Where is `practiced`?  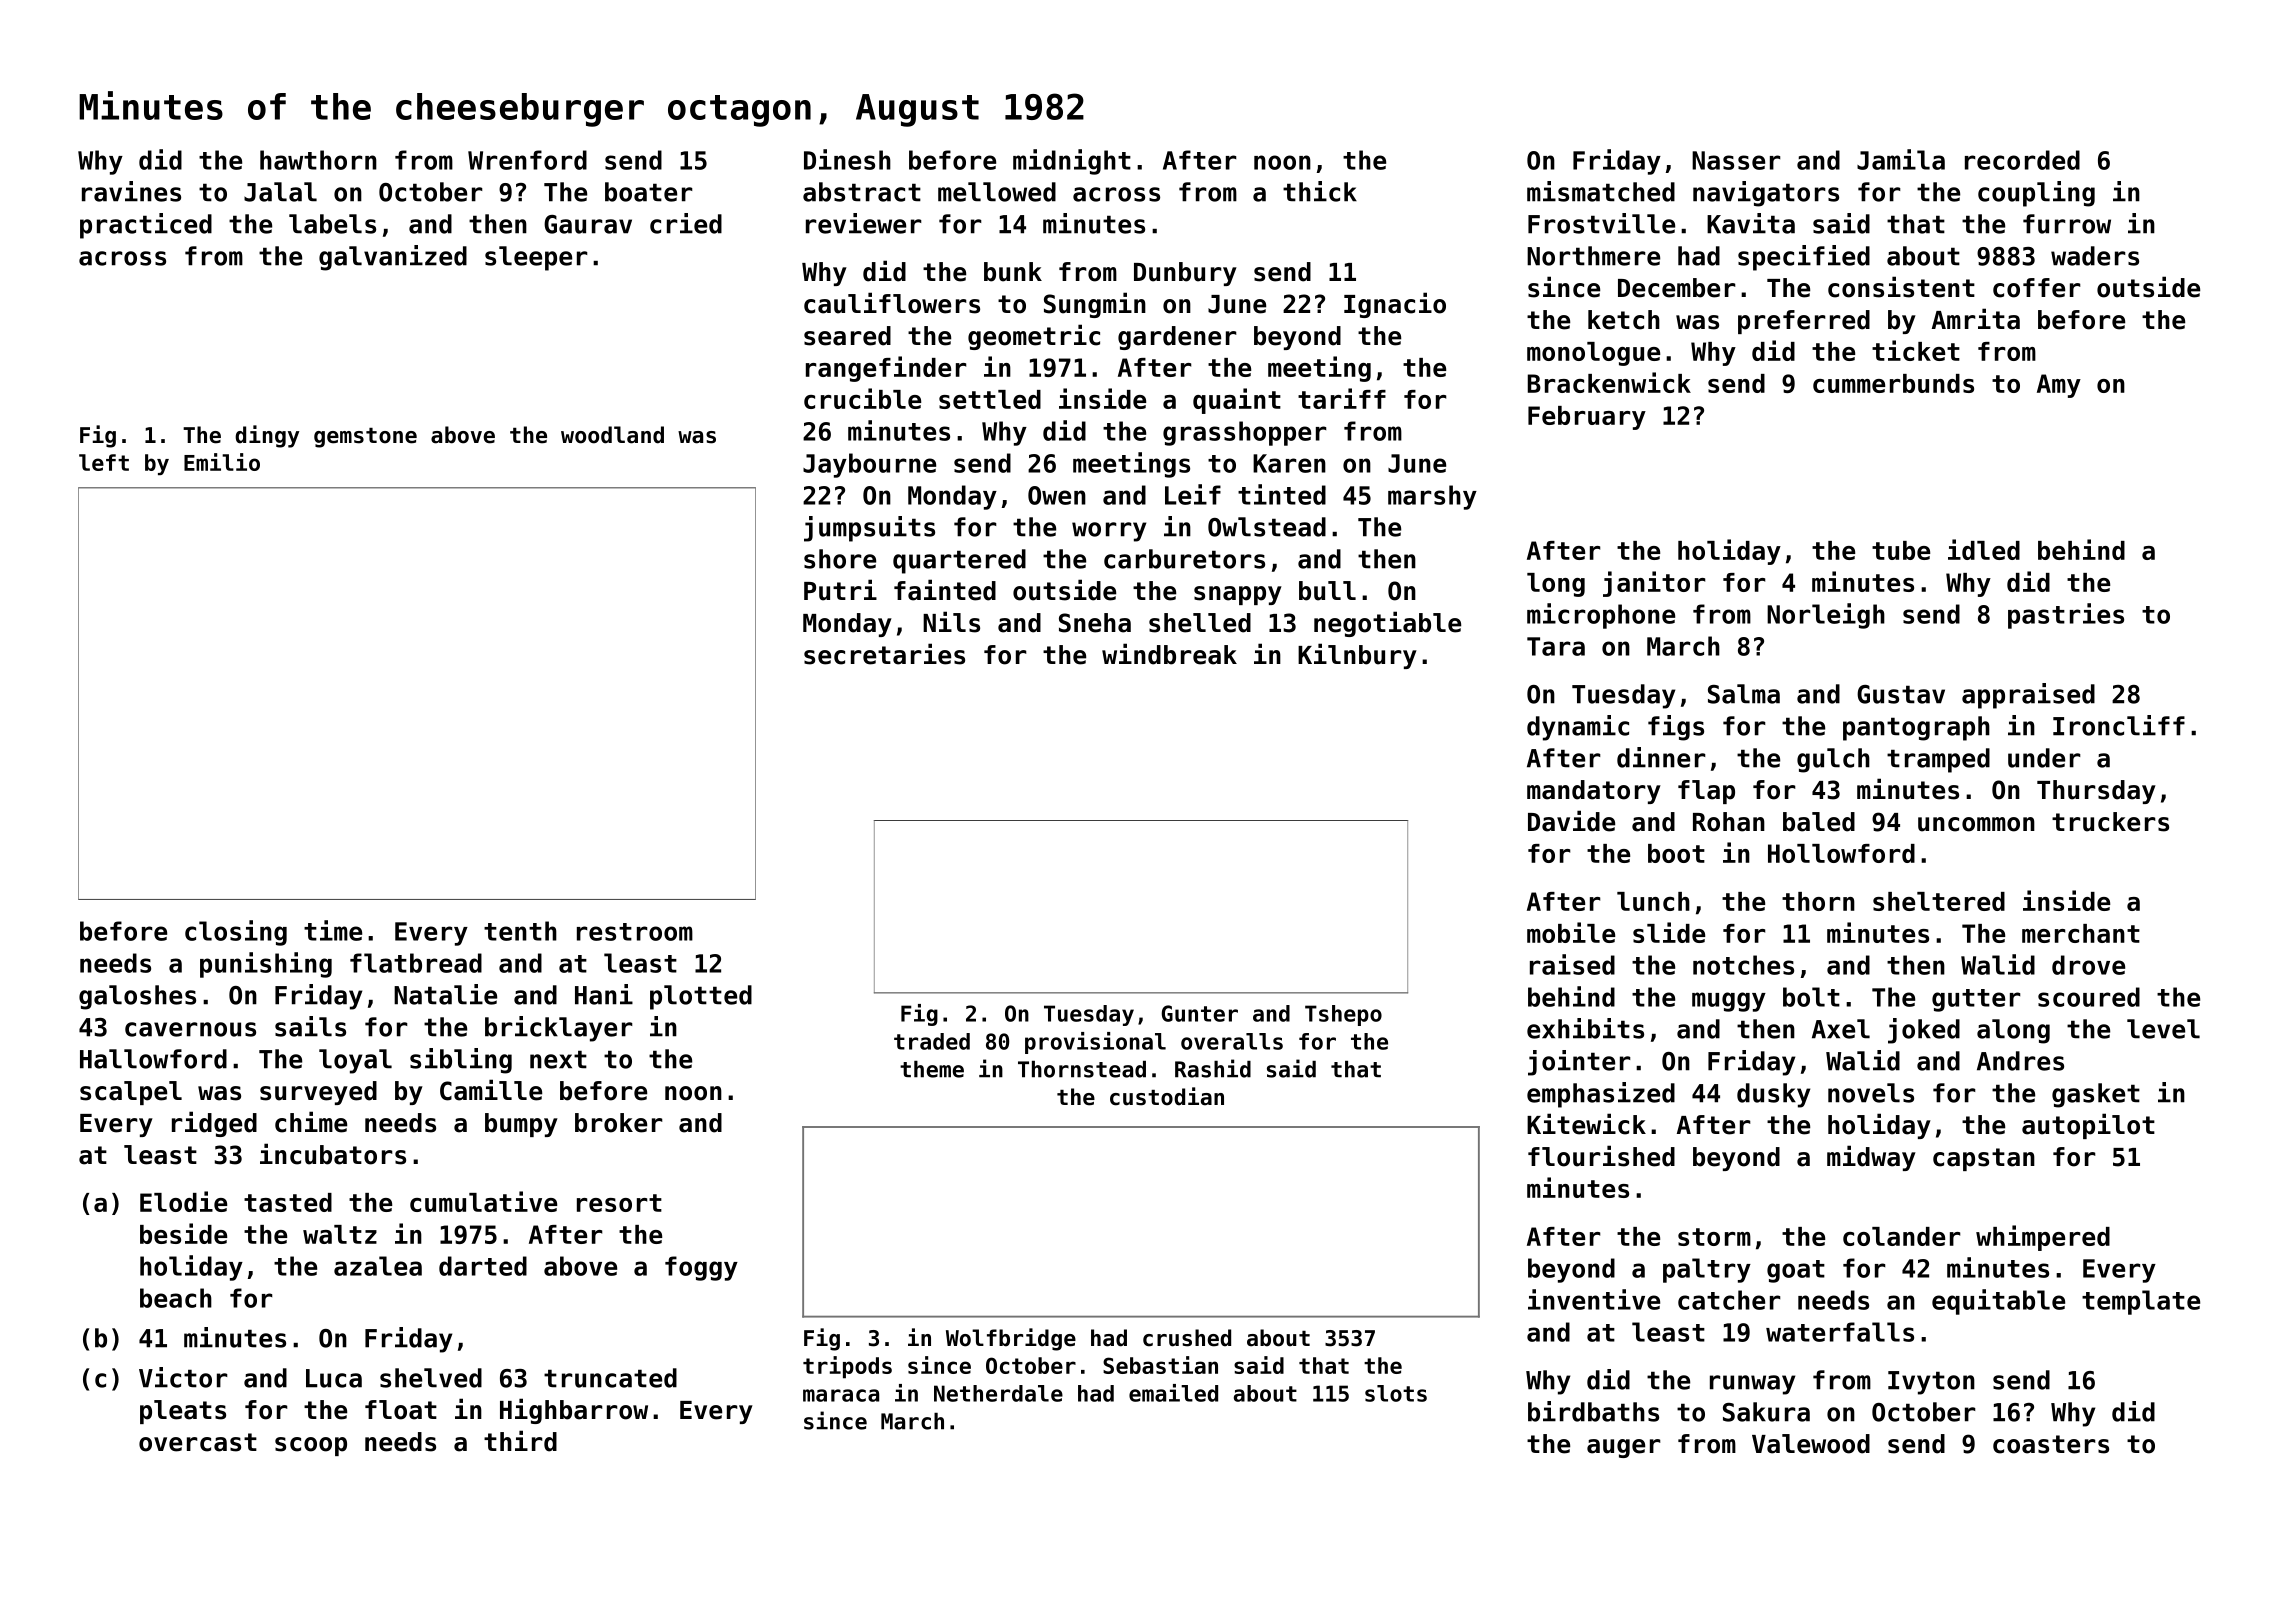
practiced is located at coordinates (146, 226).
